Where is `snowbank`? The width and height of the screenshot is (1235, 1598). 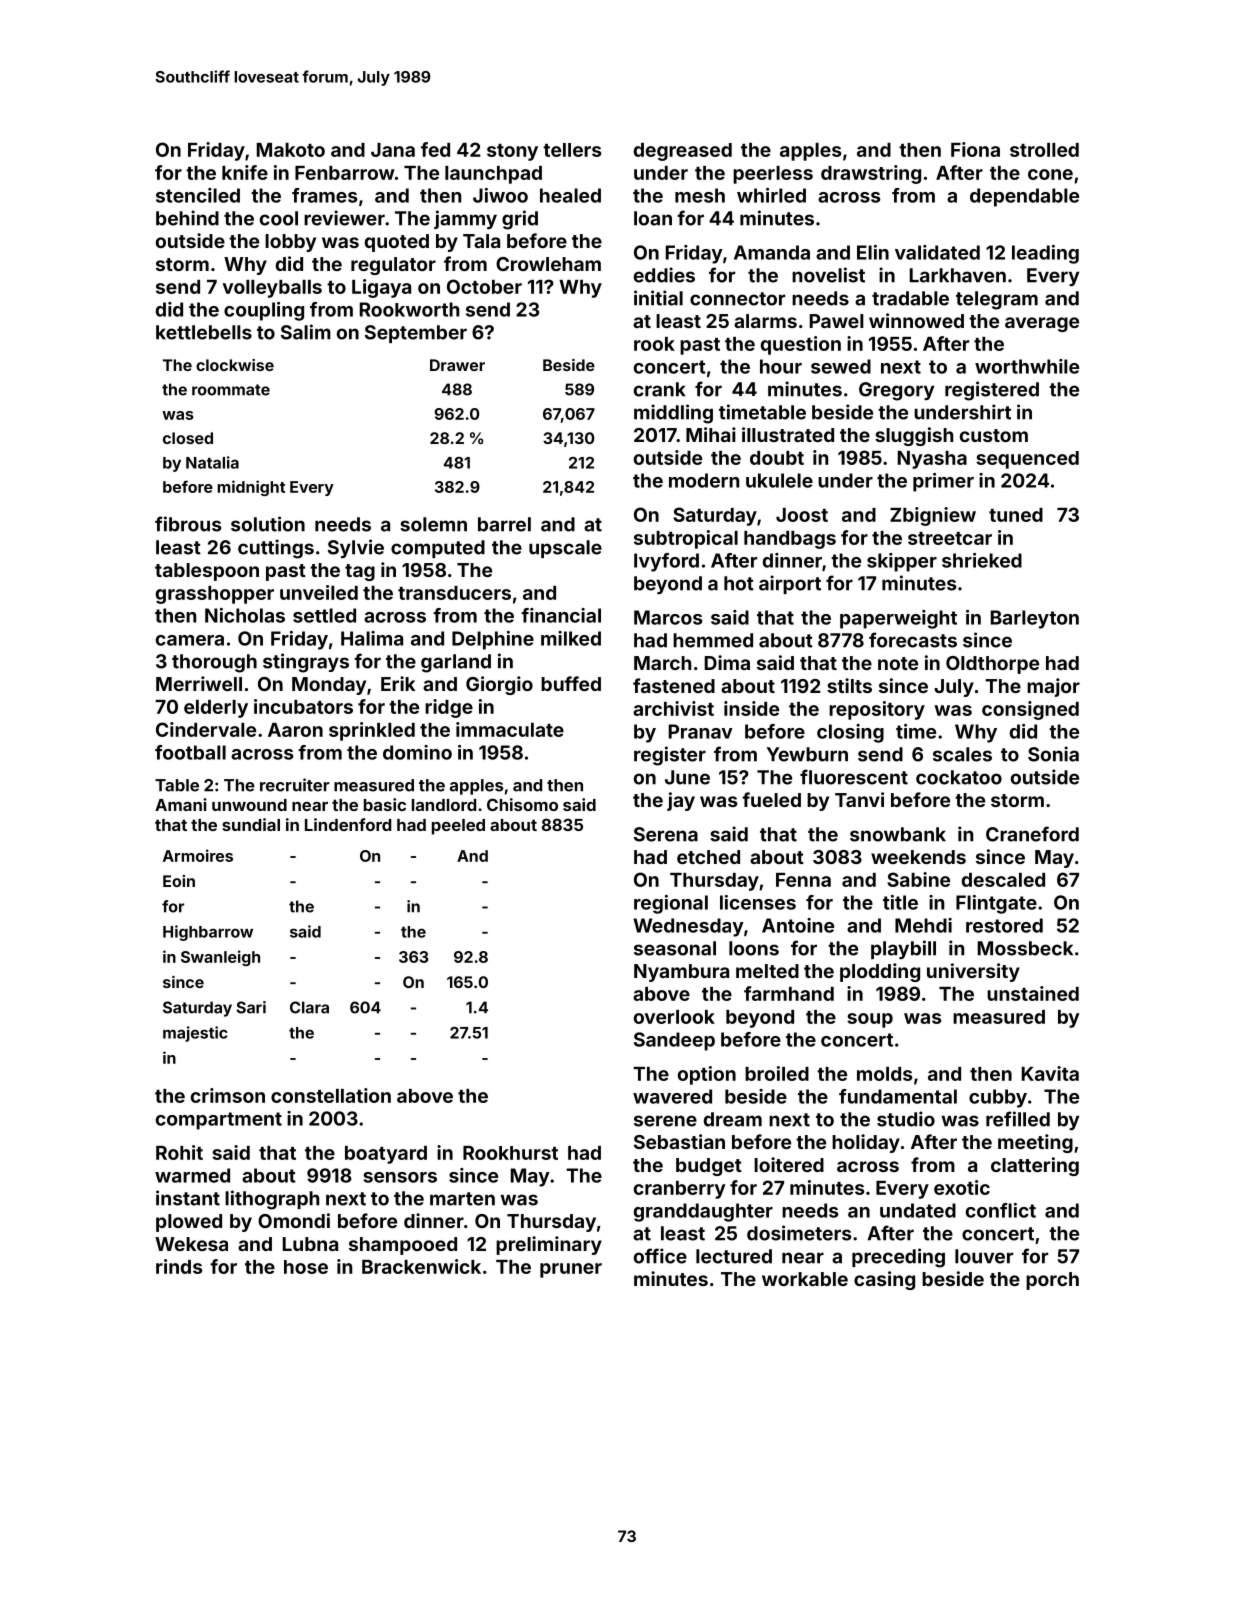 snowbank is located at coordinates (898, 834).
